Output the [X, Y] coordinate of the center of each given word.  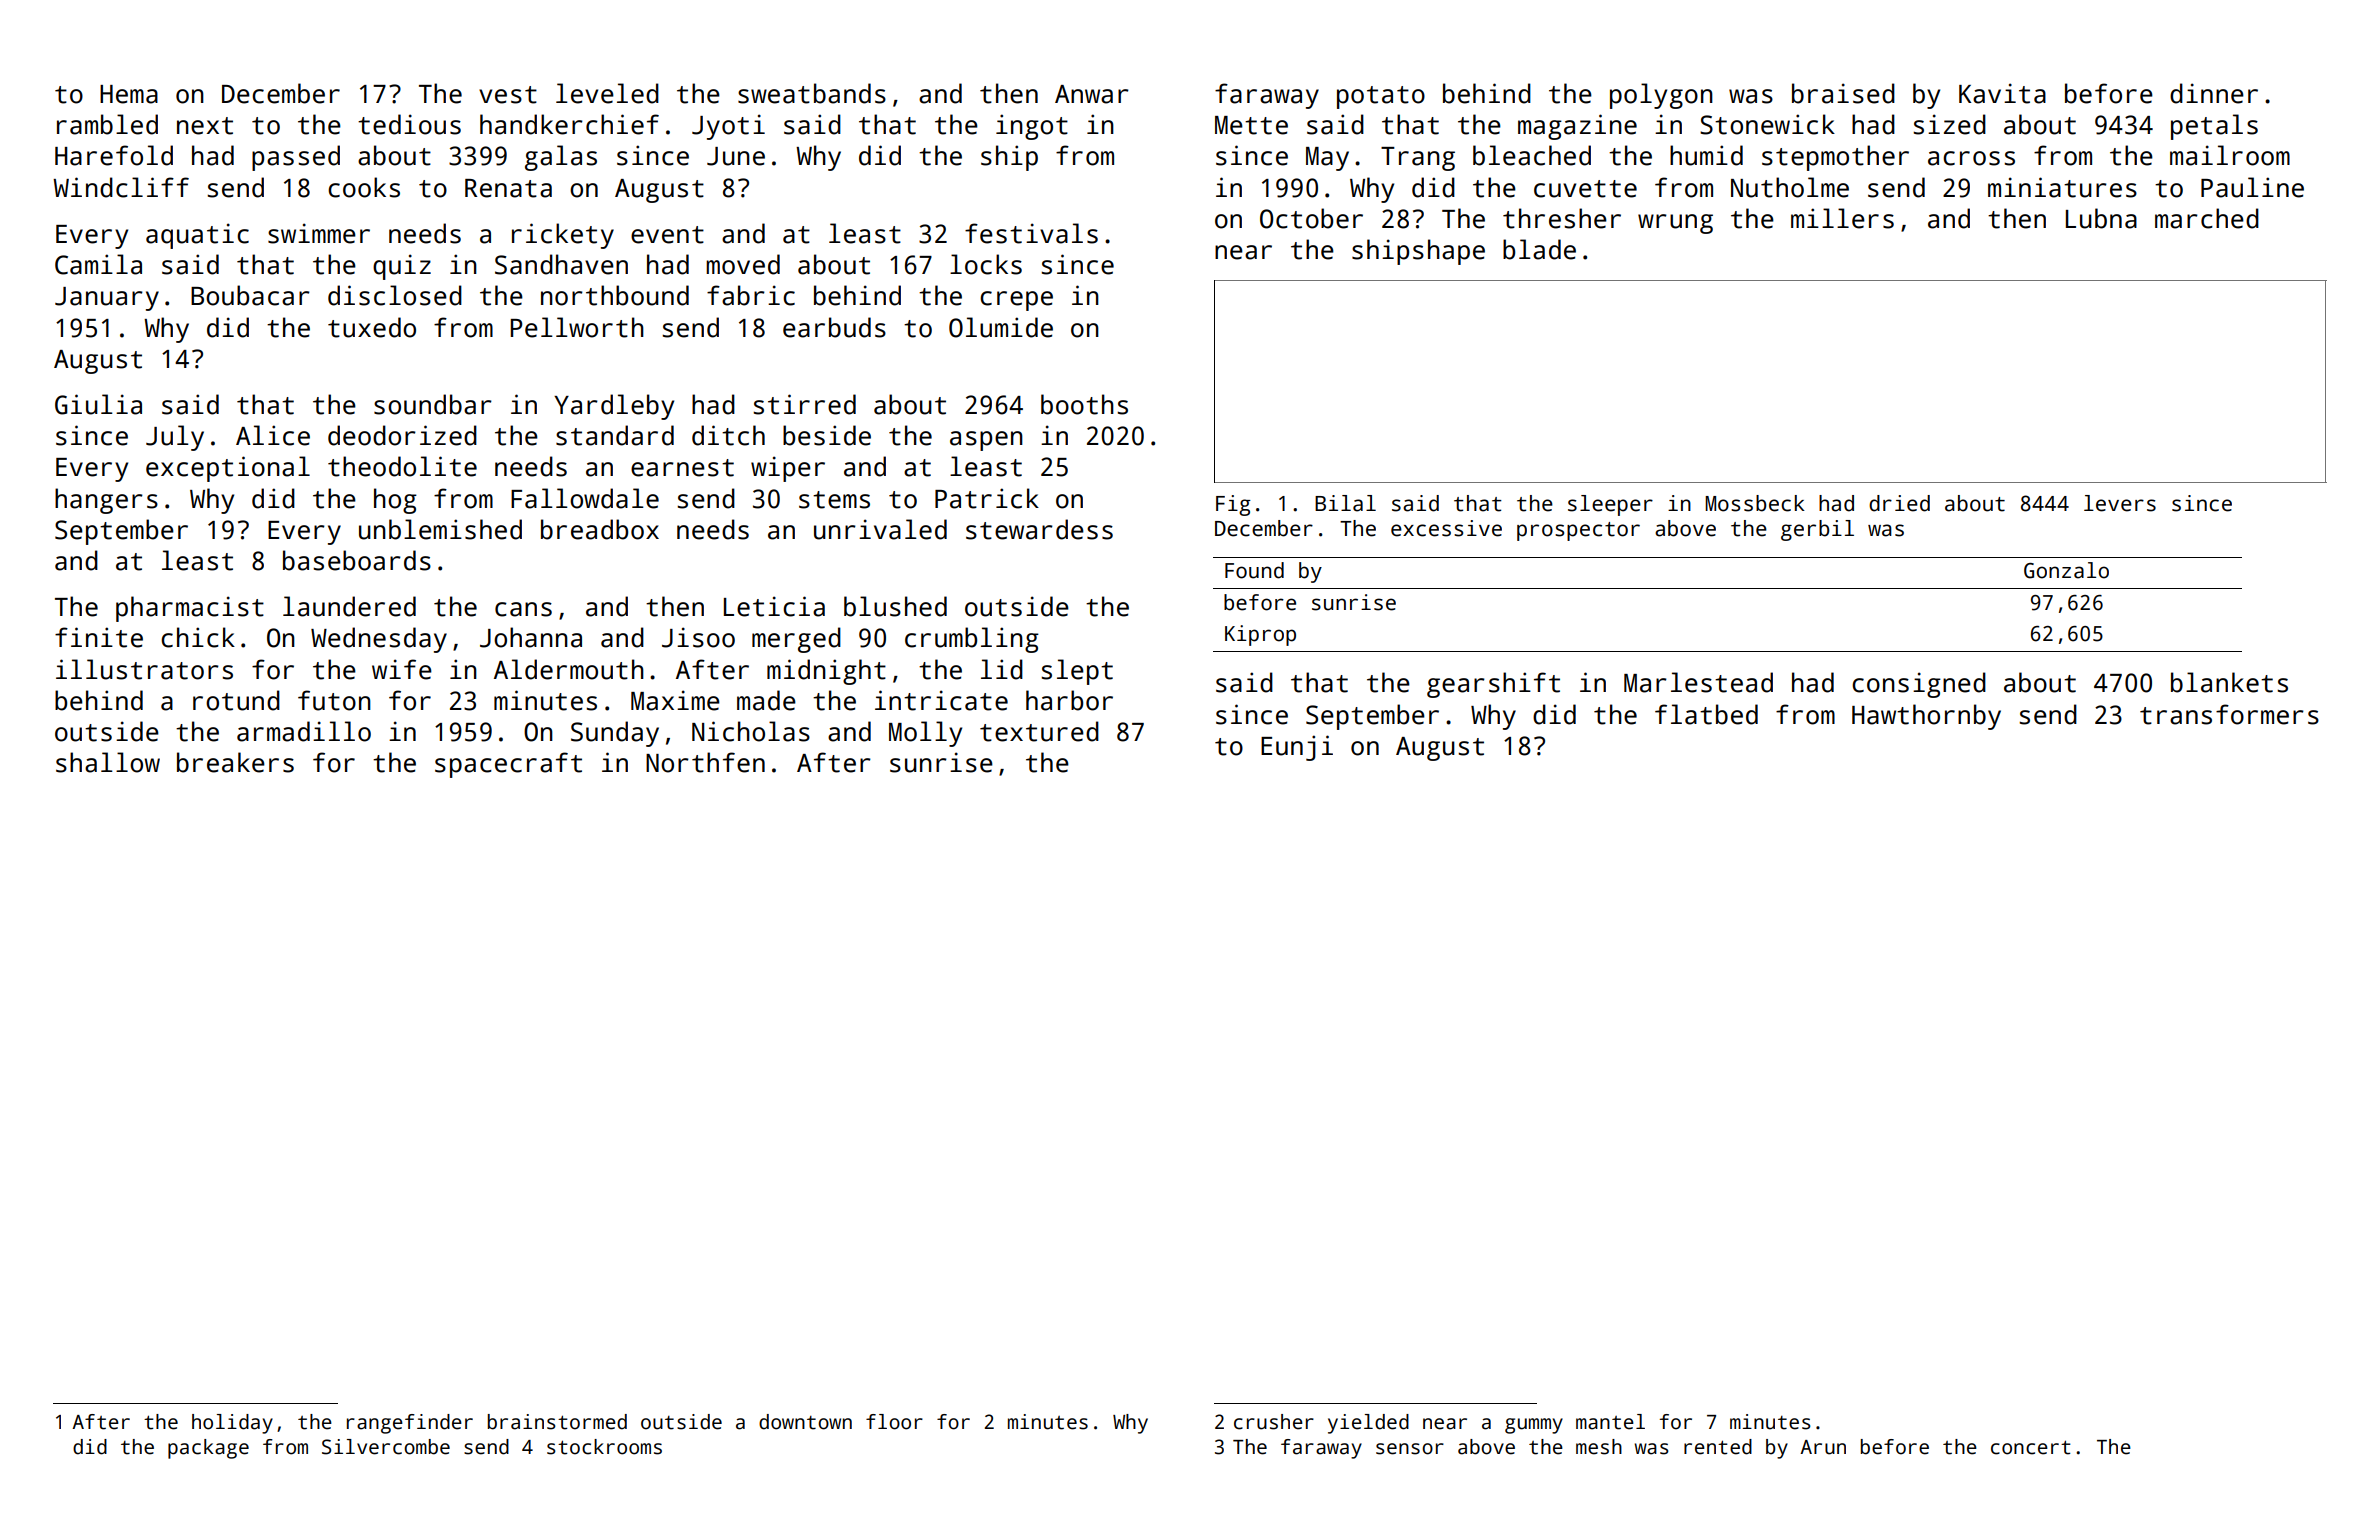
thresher [1562, 218]
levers [2120, 503]
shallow [108, 762]
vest [508, 95]
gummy [1534, 1426]
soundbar [433, 404]
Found [1254, 570]
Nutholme [1790, 187]
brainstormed [557, 1422]
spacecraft [508, 765]
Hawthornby [1926, 717]
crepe [1016, 301]
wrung [1675, 224]
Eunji [1297, 748]
